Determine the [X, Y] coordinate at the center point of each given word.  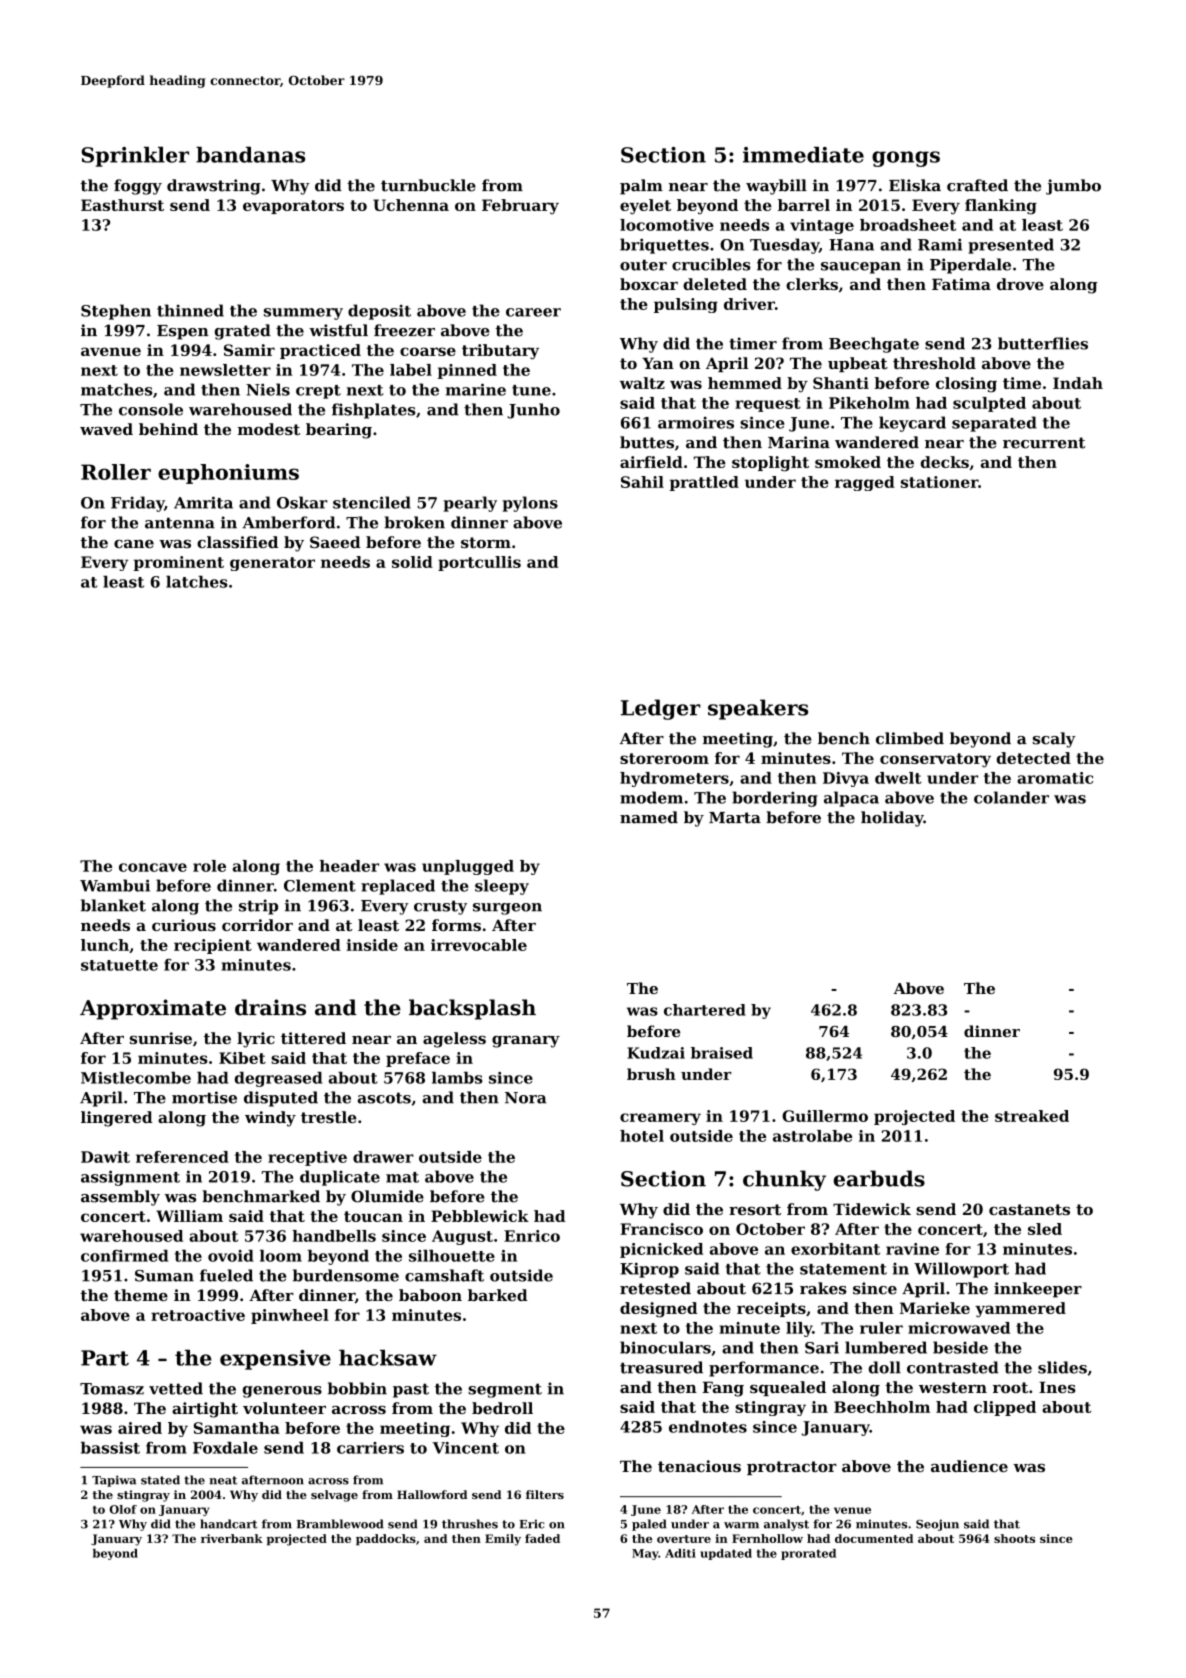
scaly [1054, 740]
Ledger [661, 709]
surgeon [507, 909]
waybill [776, 187]
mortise [204, 1097]
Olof [123, 1509]
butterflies [1043, 343]
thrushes [470, 1524]
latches [197, 582]
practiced [320, 351]
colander [1011, 797]
